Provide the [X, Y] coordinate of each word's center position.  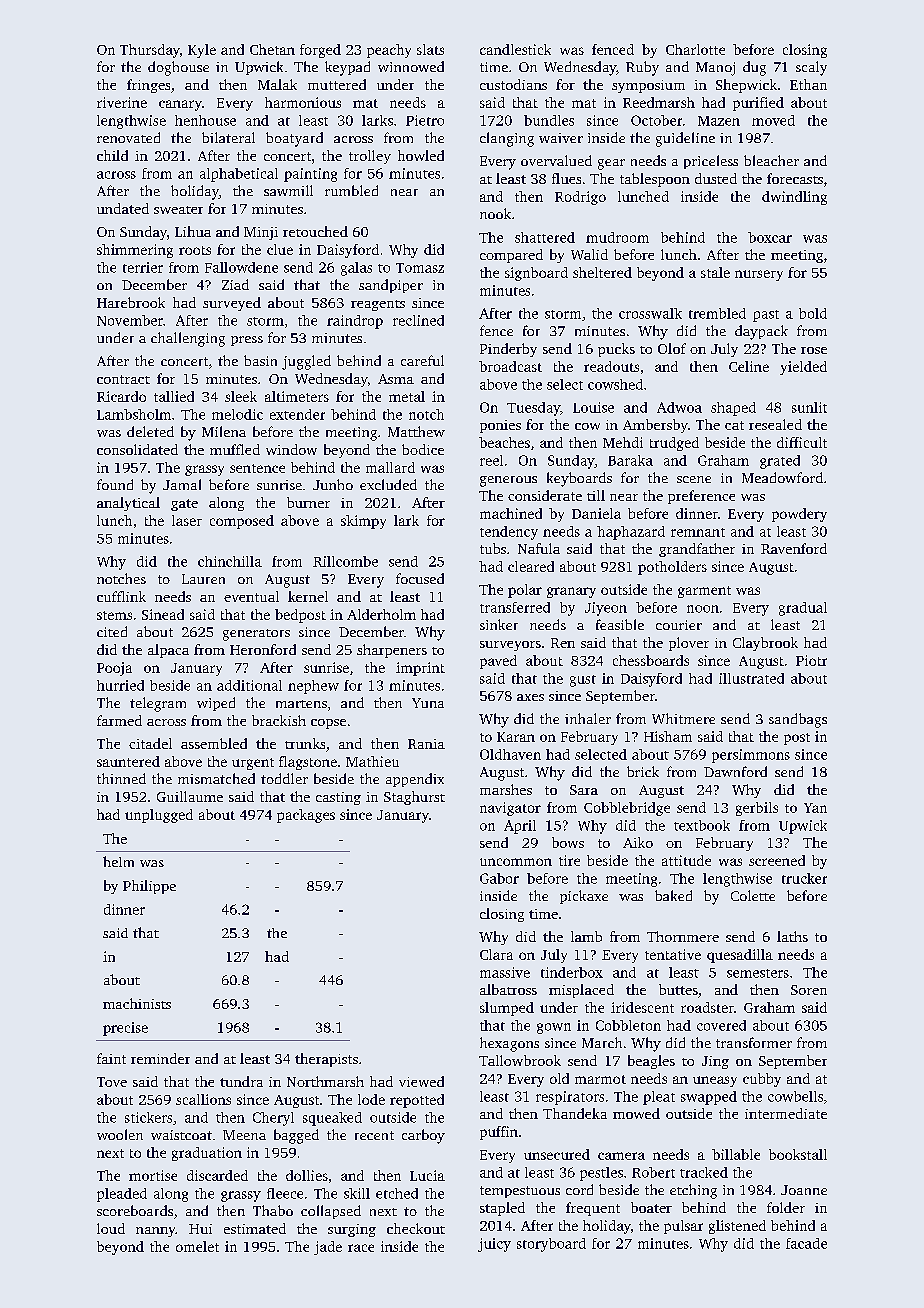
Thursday [150, 51]
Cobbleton [628, 1025]
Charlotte [695, 49]
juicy [494, 1245]
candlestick [515, 49]
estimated [255, 1228]
